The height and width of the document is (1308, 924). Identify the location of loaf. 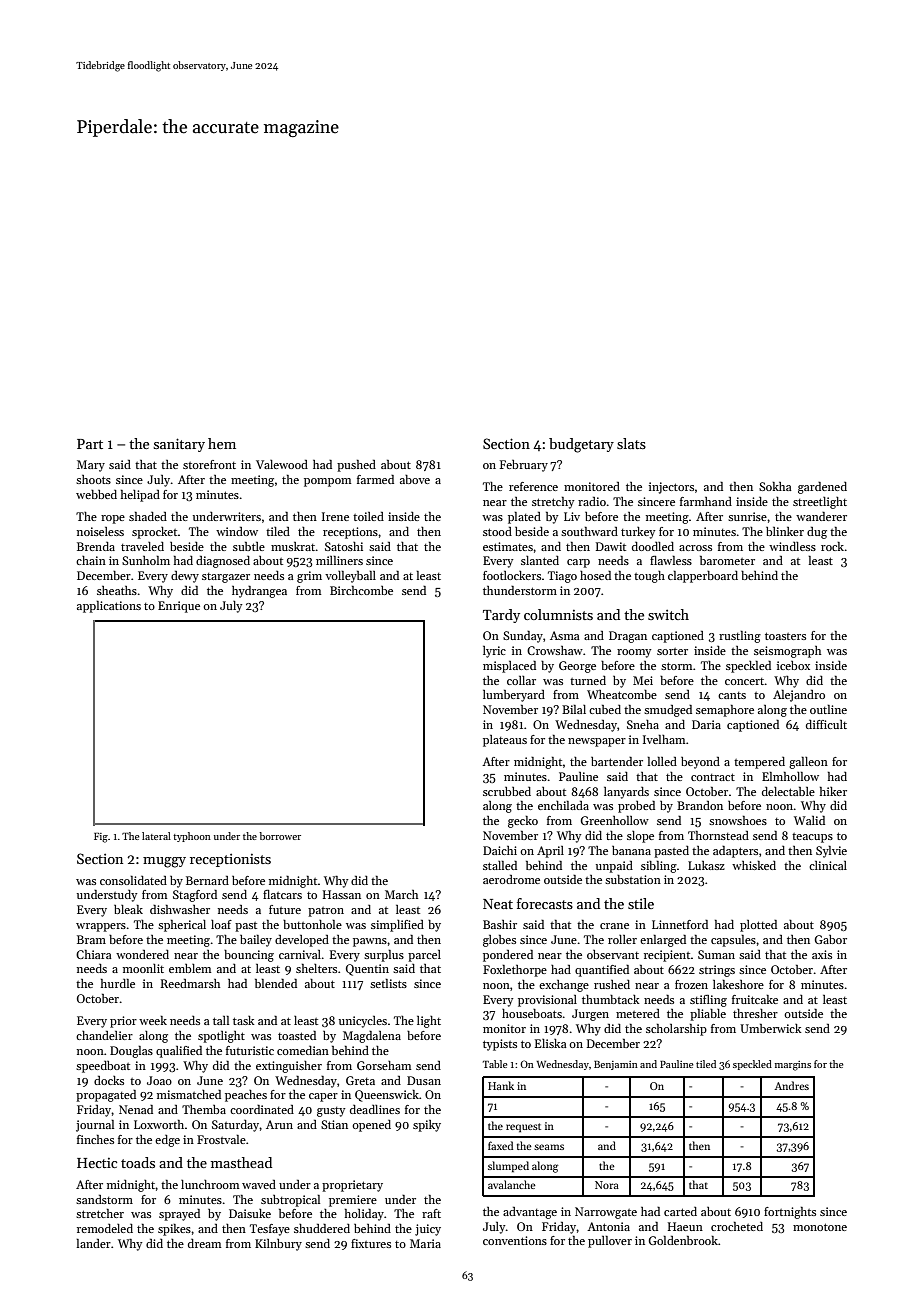
(221, 924).
